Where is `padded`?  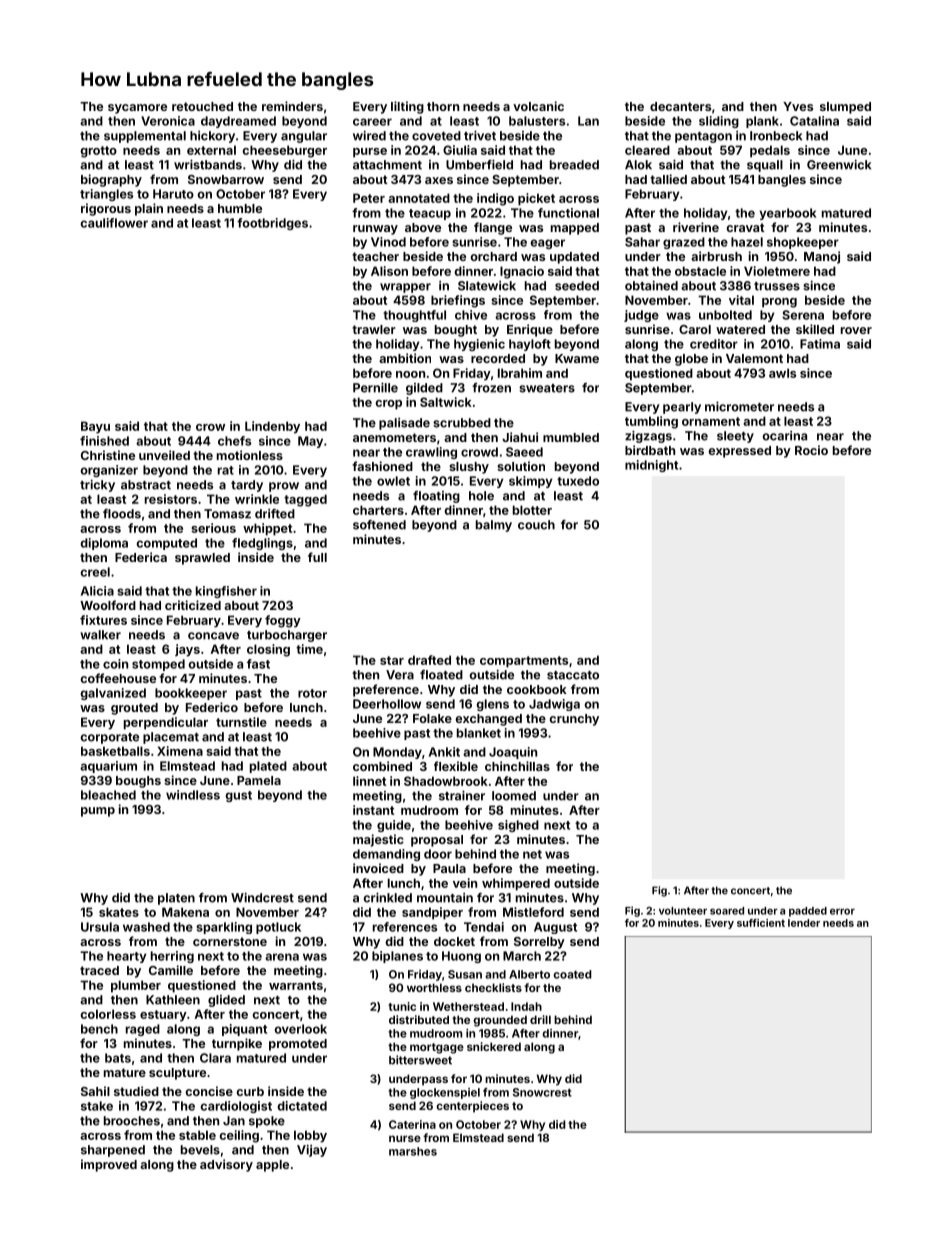 padded is located at coordinates (808, 912).
